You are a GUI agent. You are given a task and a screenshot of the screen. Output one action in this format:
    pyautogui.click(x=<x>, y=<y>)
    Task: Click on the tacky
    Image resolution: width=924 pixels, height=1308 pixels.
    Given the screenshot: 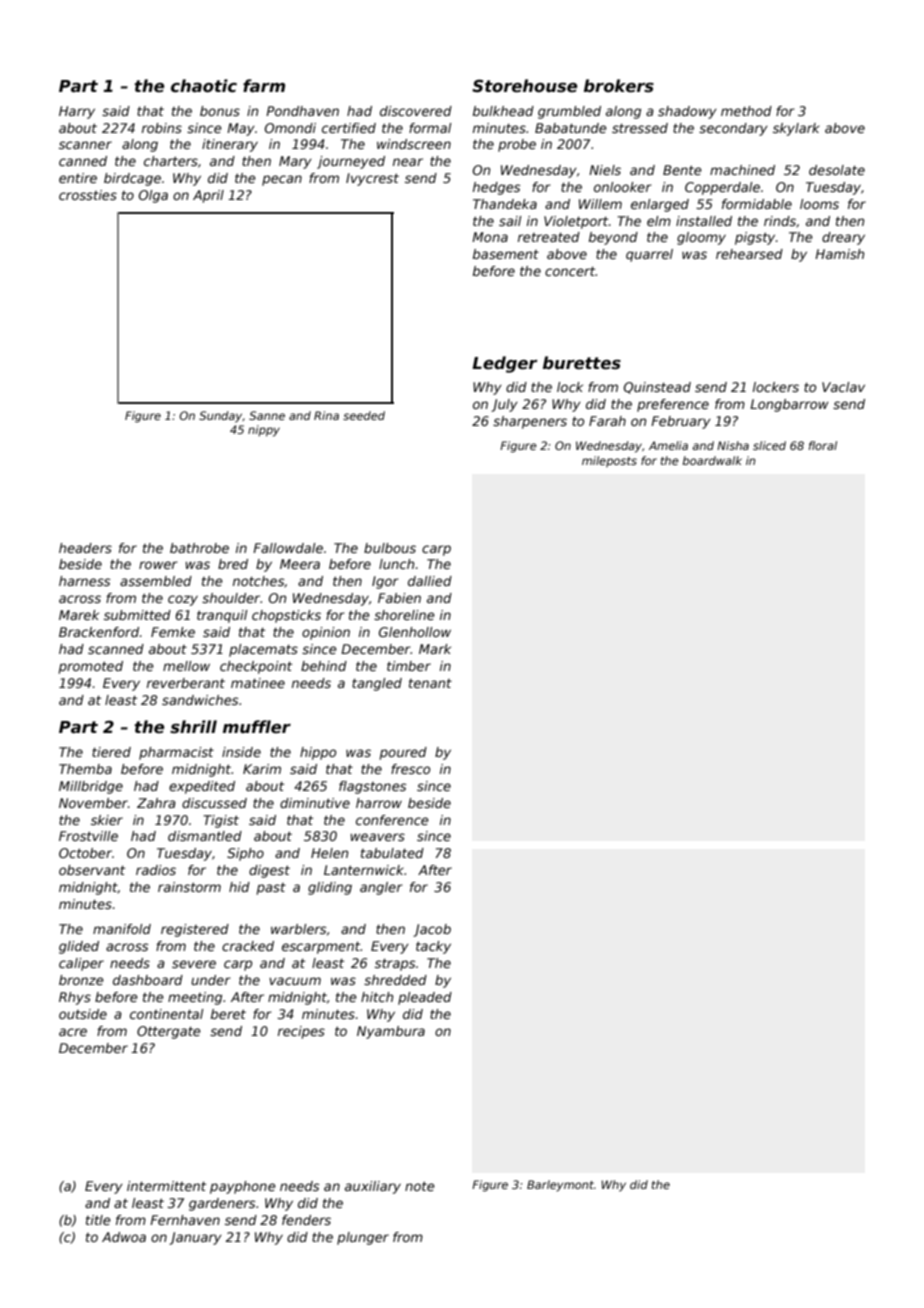 What is the action you would take?
    pyautogui.click(x=433, y=947)
